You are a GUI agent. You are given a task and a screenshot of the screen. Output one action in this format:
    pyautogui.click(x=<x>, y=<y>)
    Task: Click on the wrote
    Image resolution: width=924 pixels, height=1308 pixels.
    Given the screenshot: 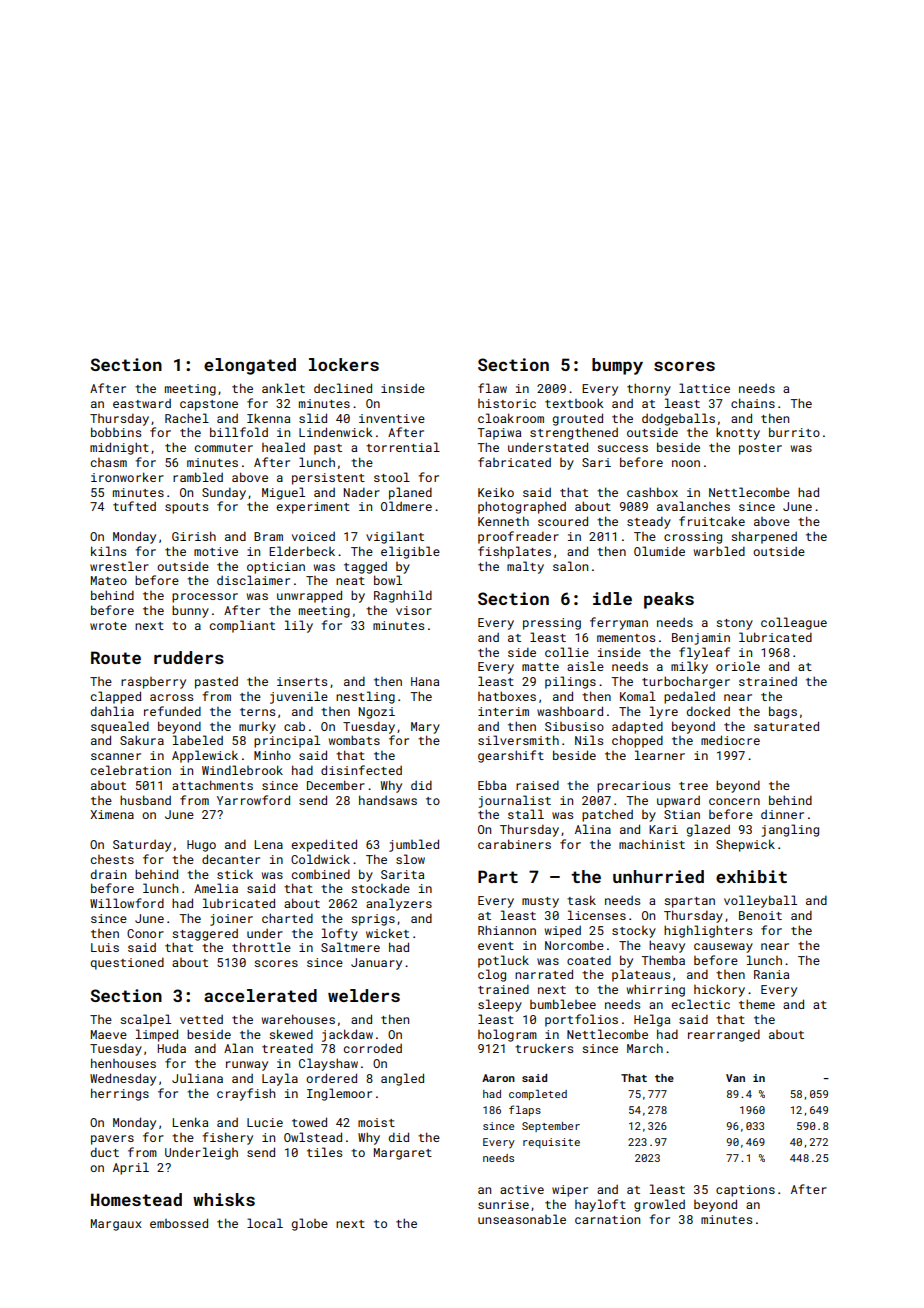 What is the action you would take?
    pyautogui.click(x=108, y=626)
